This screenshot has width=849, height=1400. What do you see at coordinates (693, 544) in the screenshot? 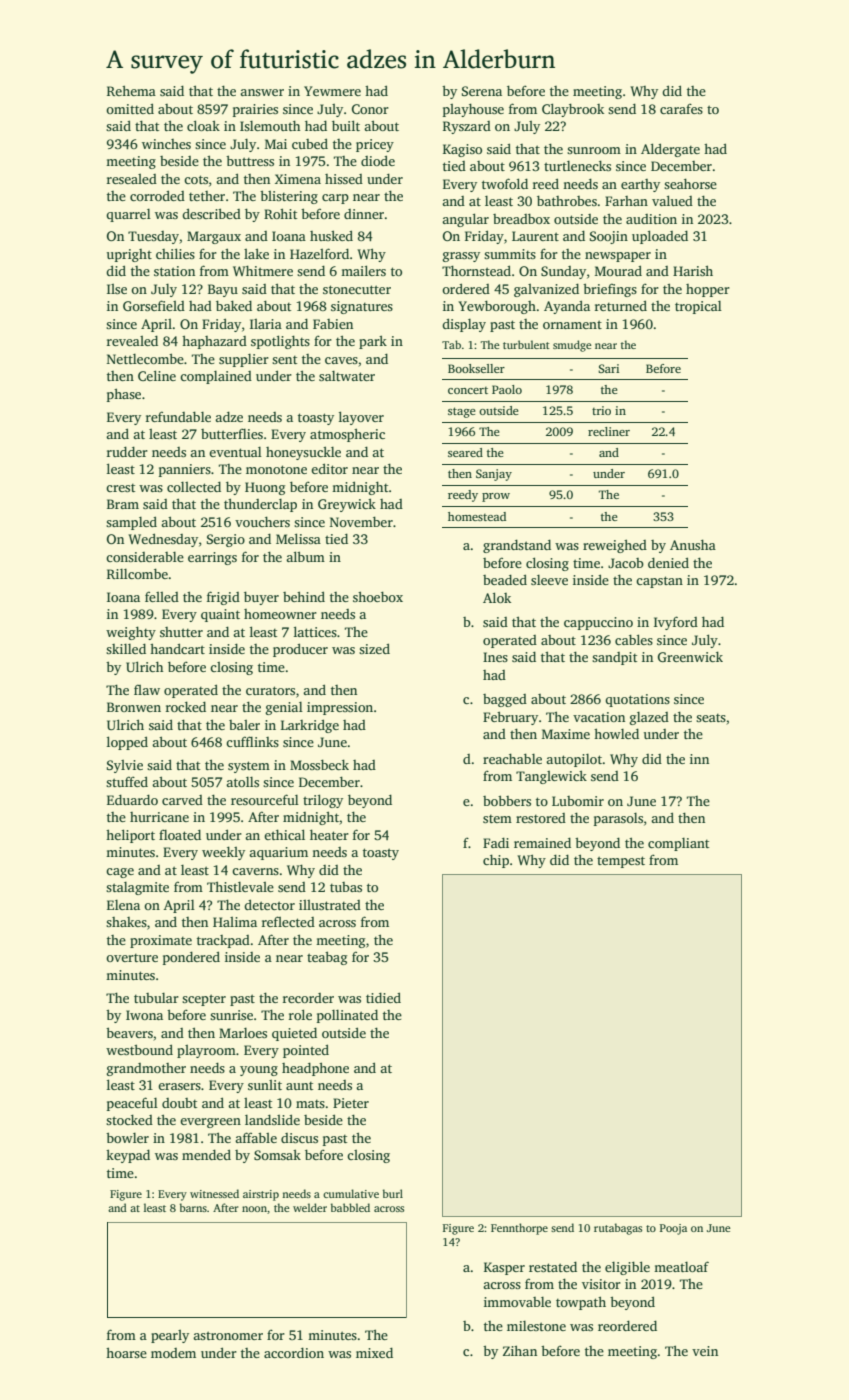
I see `Anusha` at bounding box center [693, 544].
